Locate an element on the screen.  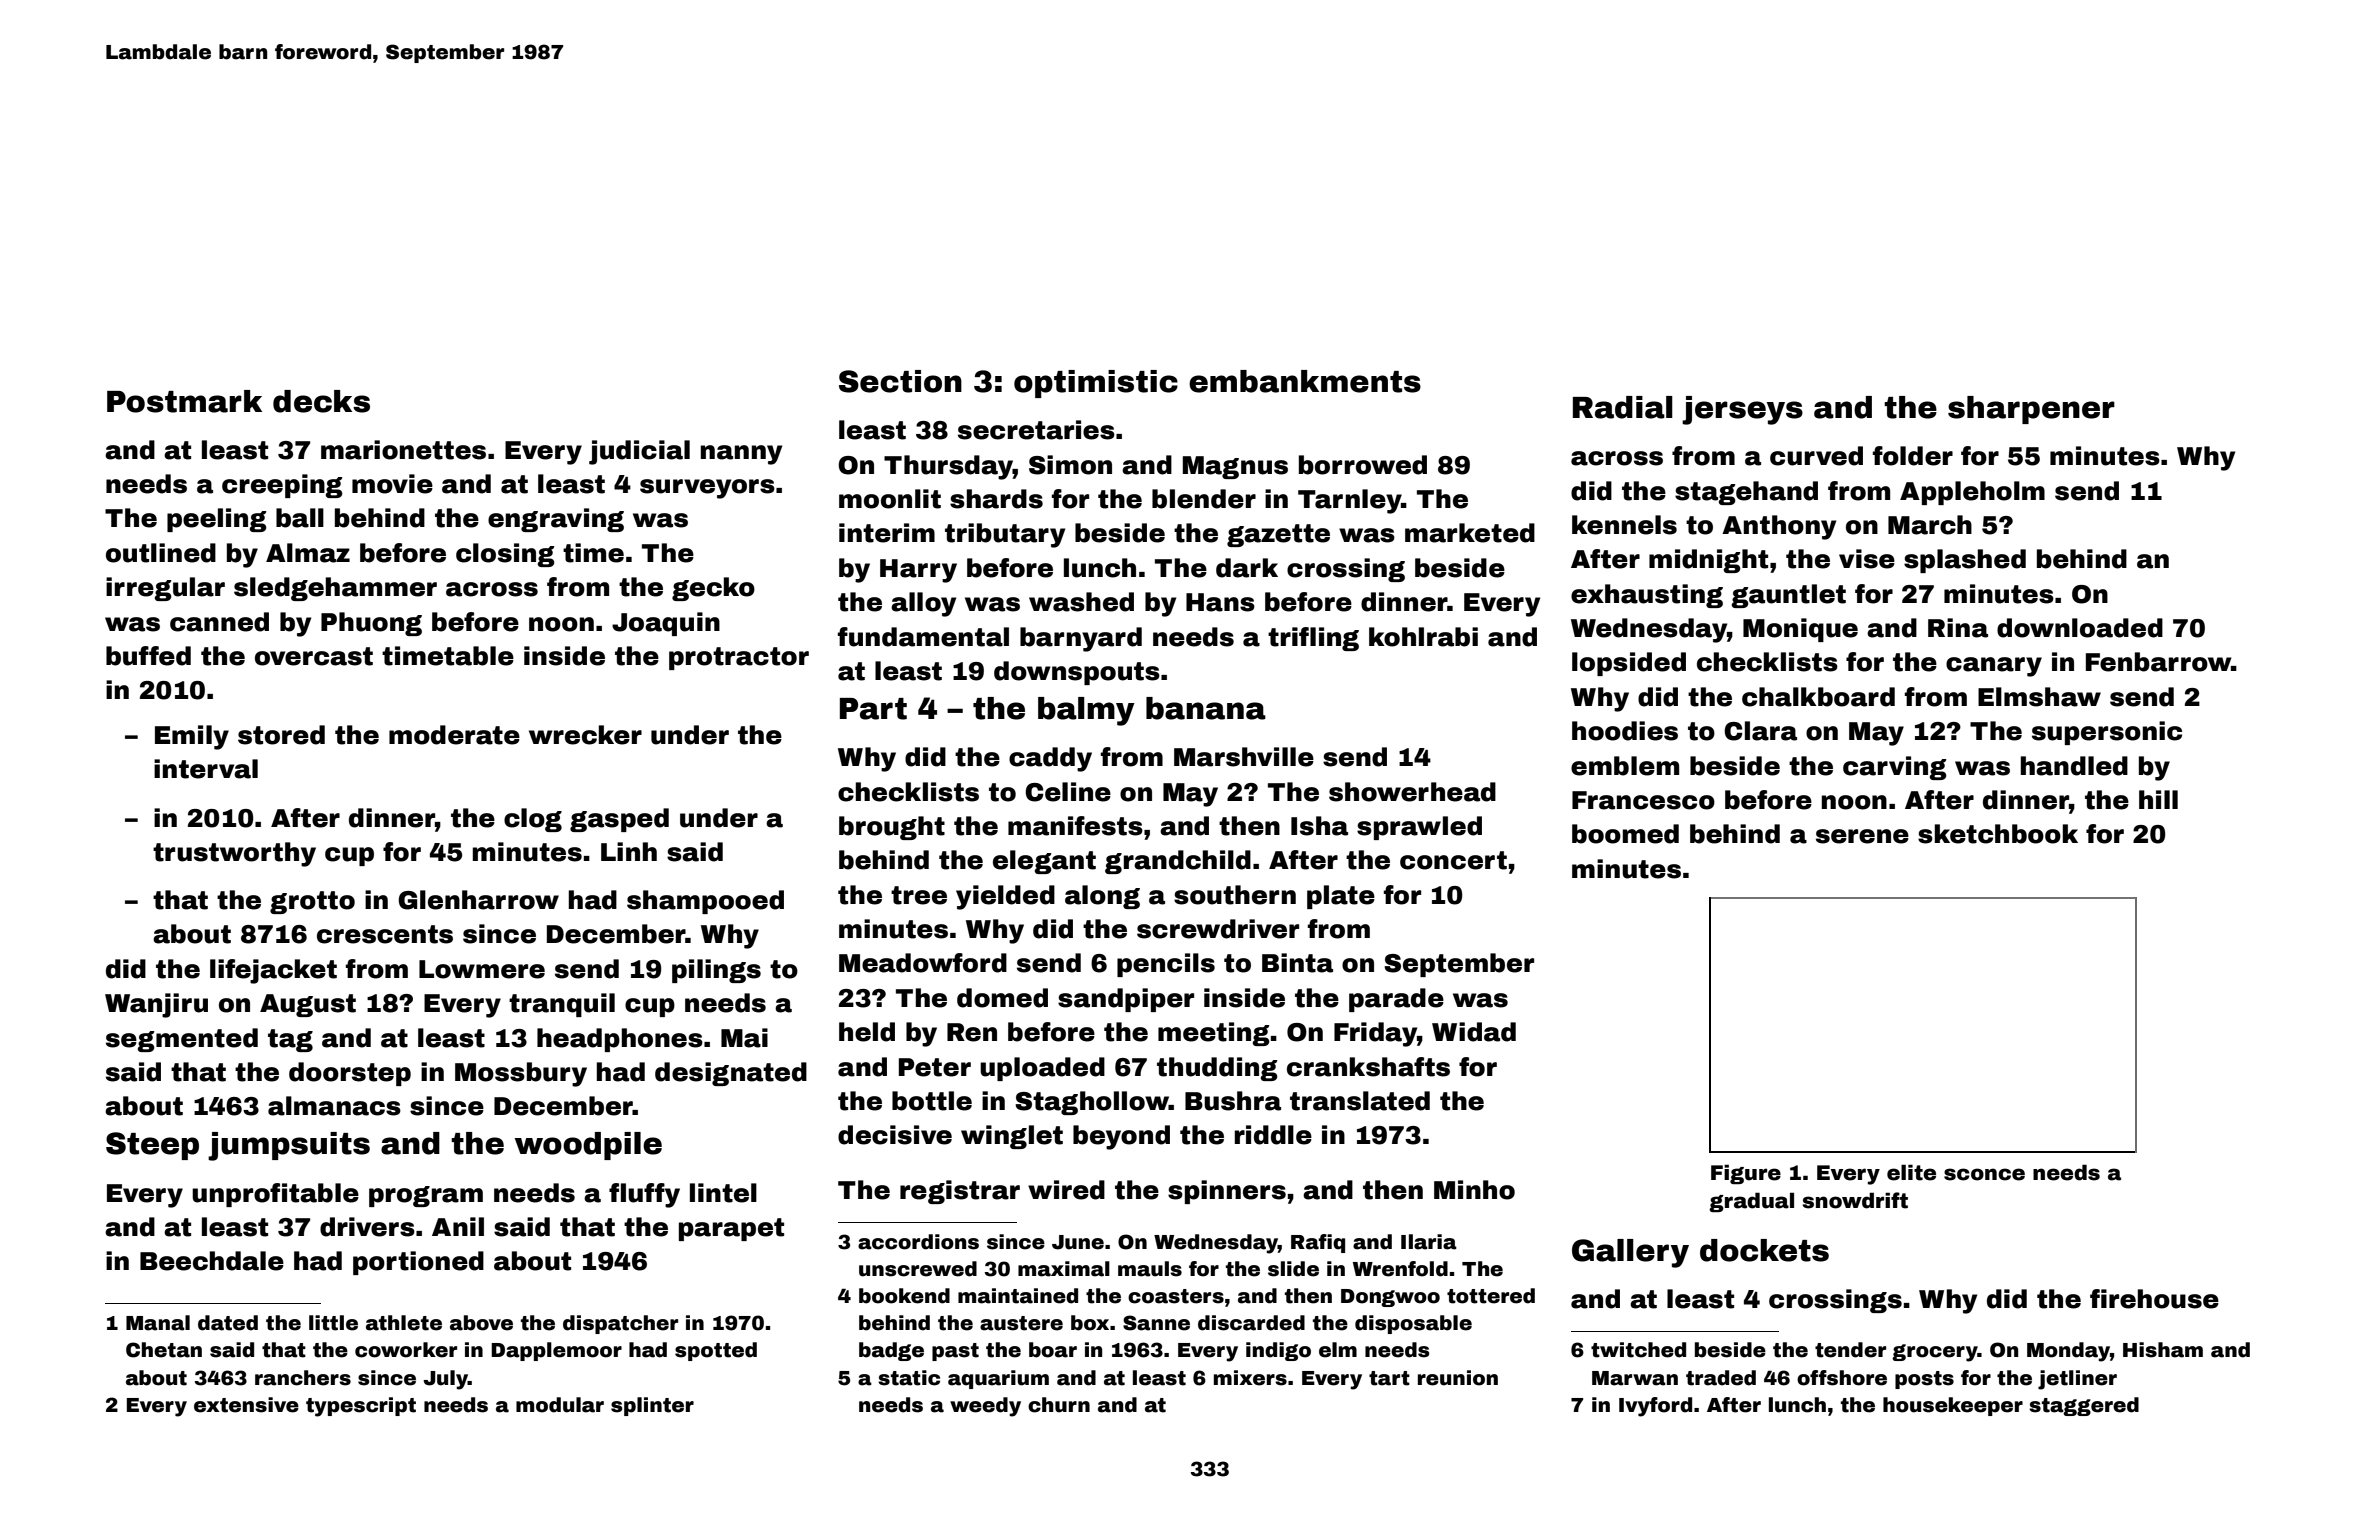
dockets is located at coordinates (1764, 1250).
